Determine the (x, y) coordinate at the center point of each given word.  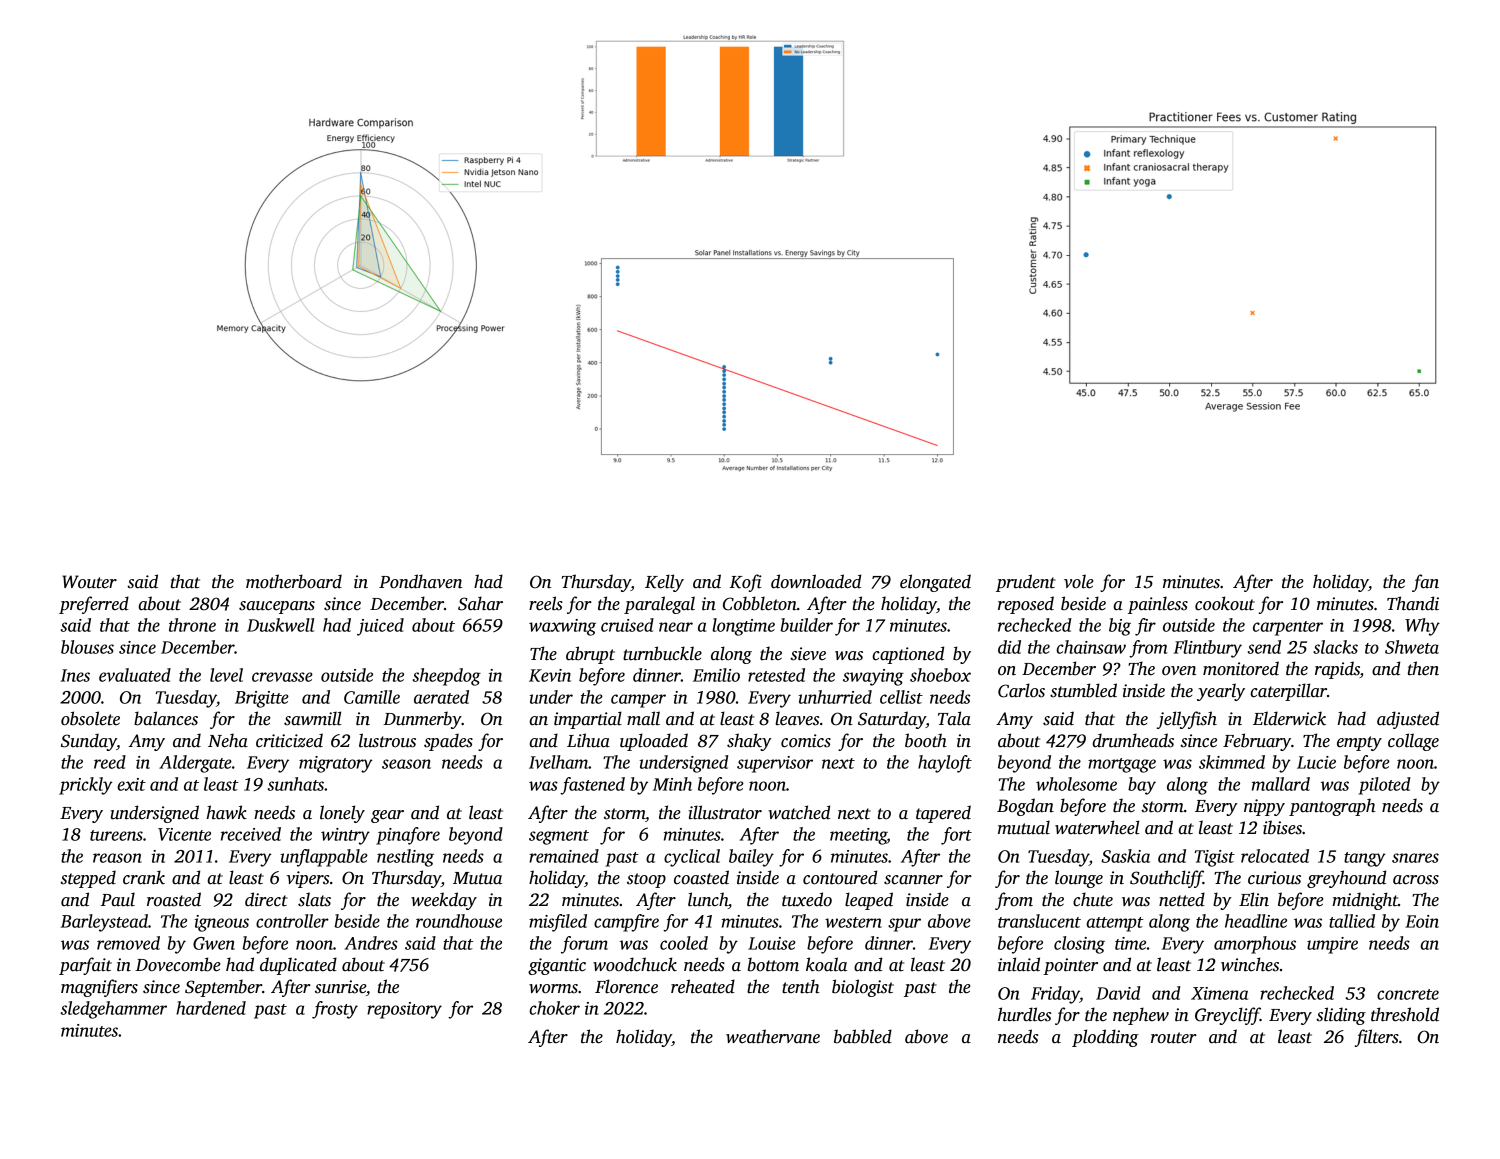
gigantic (557, 966)
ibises (1282, 827)
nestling (405, 858)
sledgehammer (114, 1010)
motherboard (294, 581)
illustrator (725, 812)
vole (1079, 581)
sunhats (296, 784)
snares (1415, 858)
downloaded (816, 581)
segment (559, 837)
